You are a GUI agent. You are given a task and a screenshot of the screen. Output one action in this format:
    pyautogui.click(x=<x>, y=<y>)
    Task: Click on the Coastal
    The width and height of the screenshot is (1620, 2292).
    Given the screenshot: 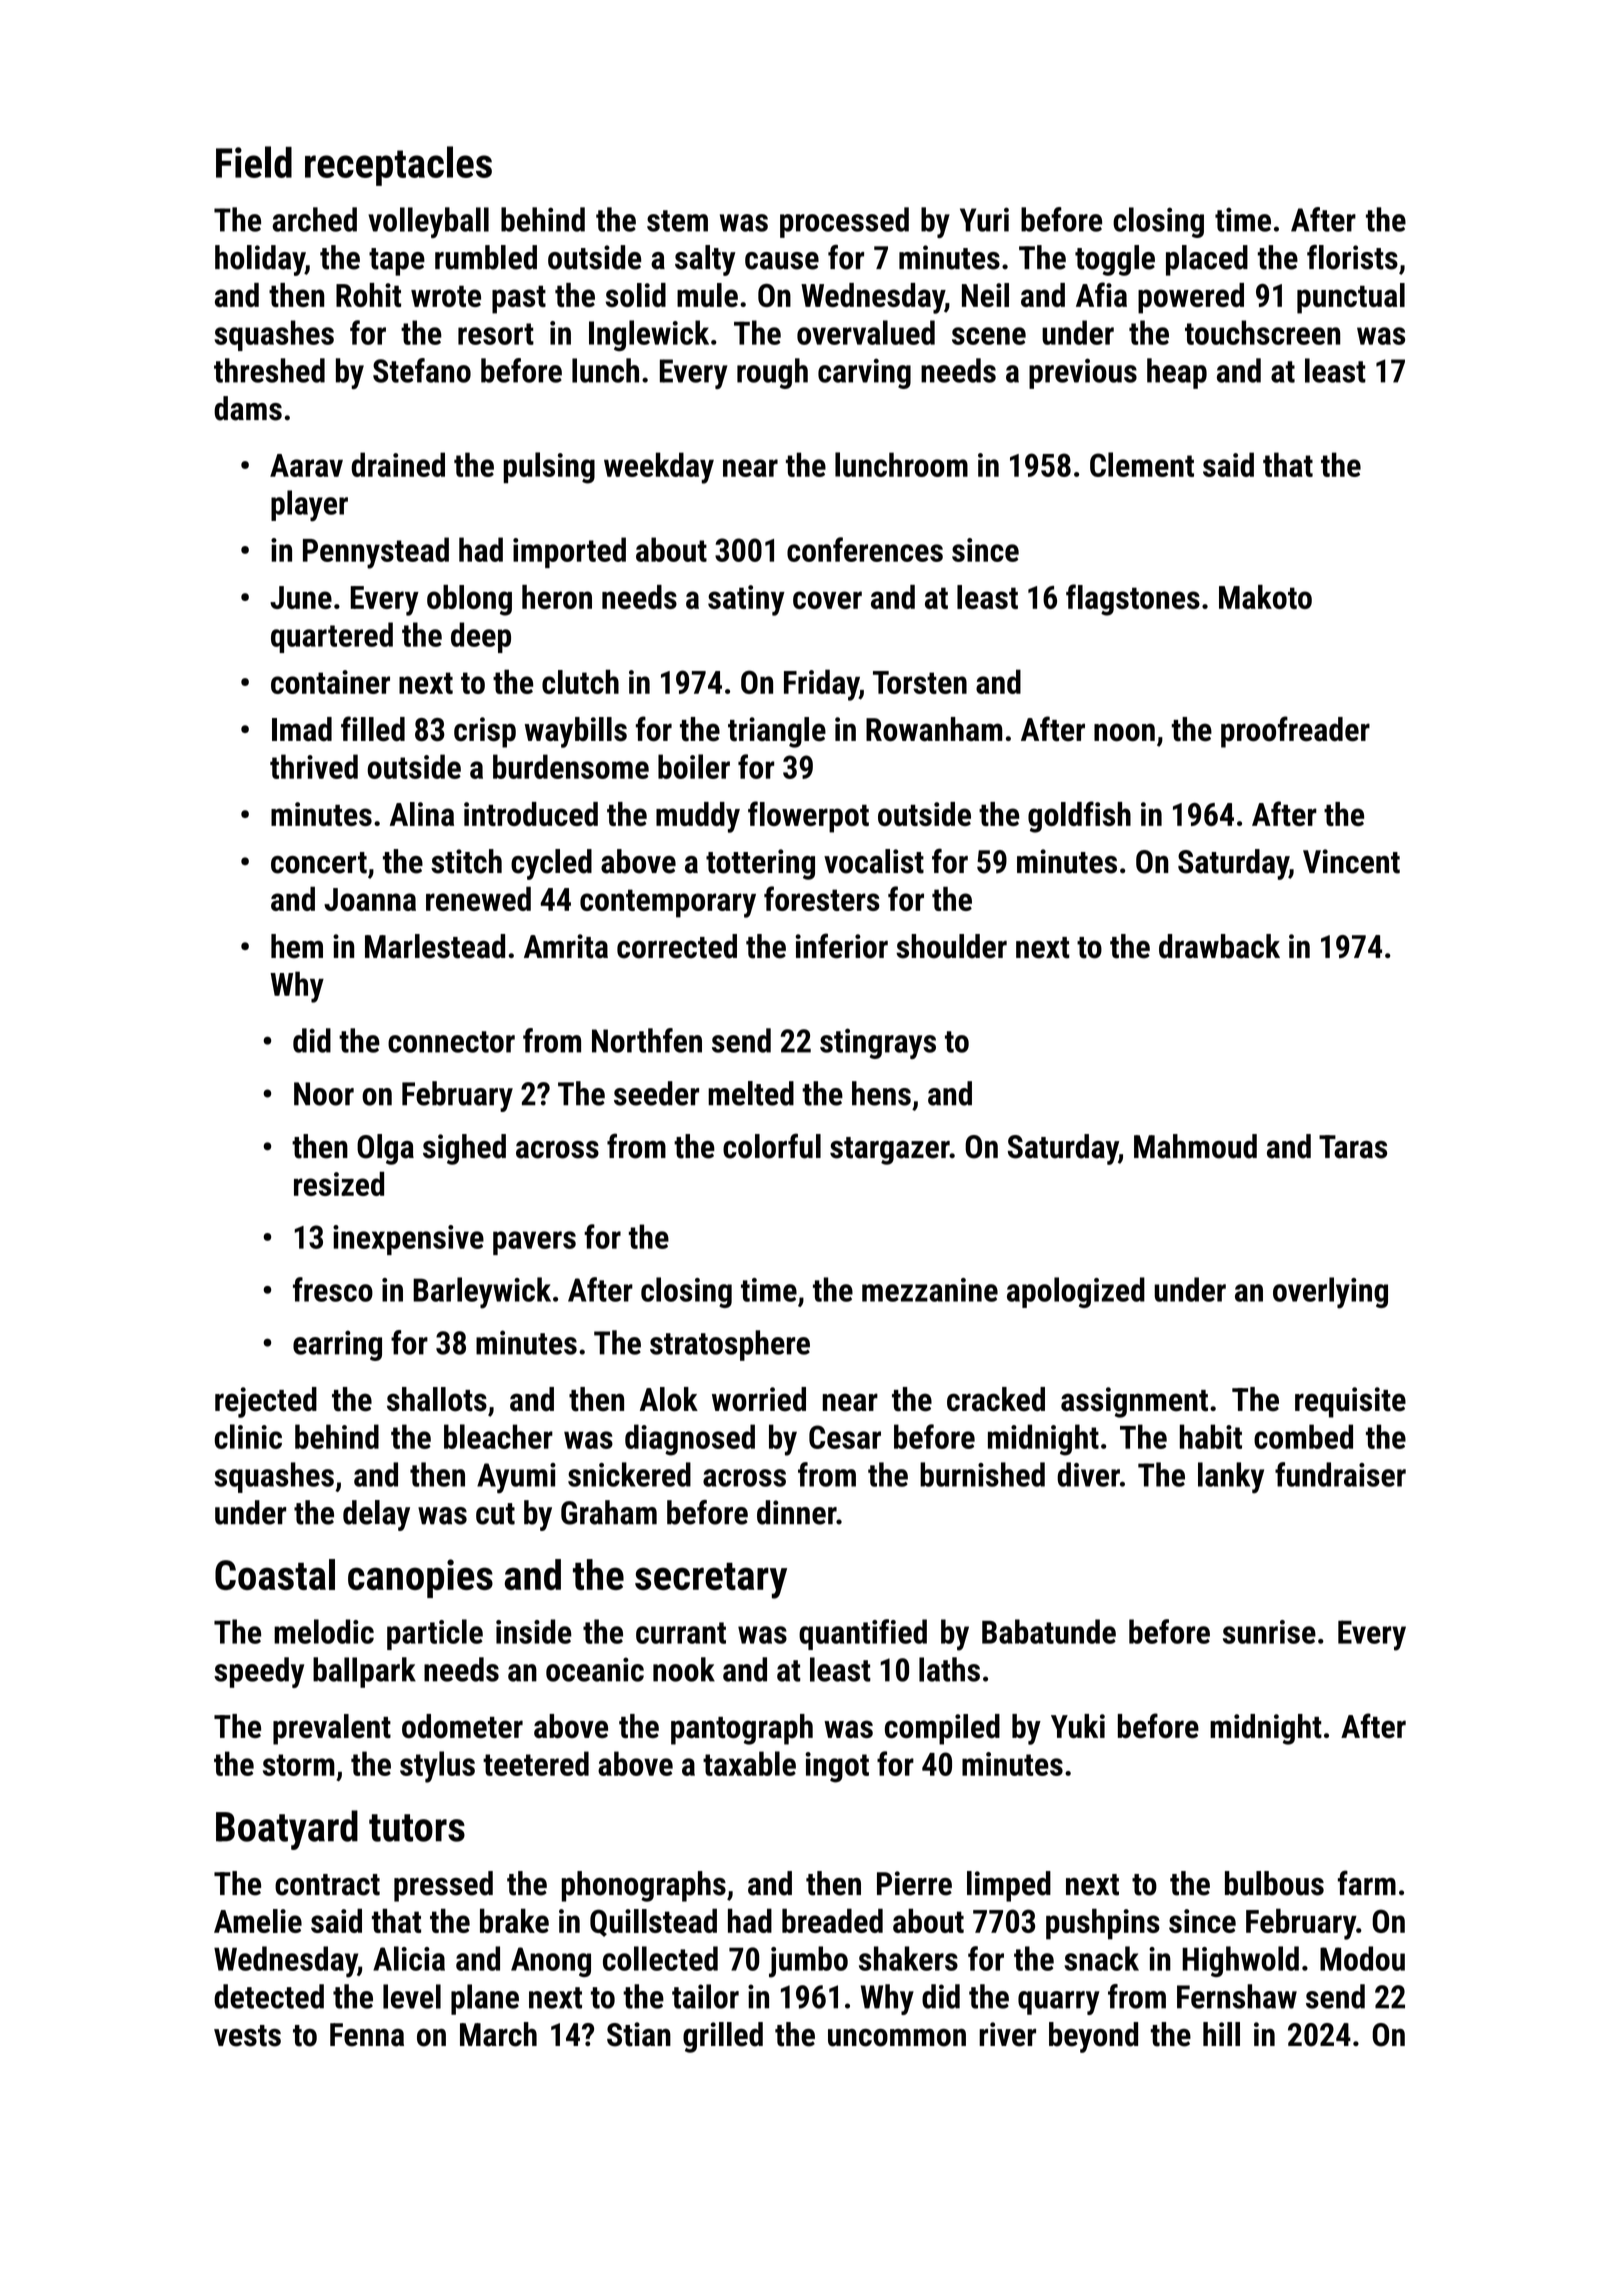 What is the action you would take?
    pyautogui.click(x=275, y=1574)
